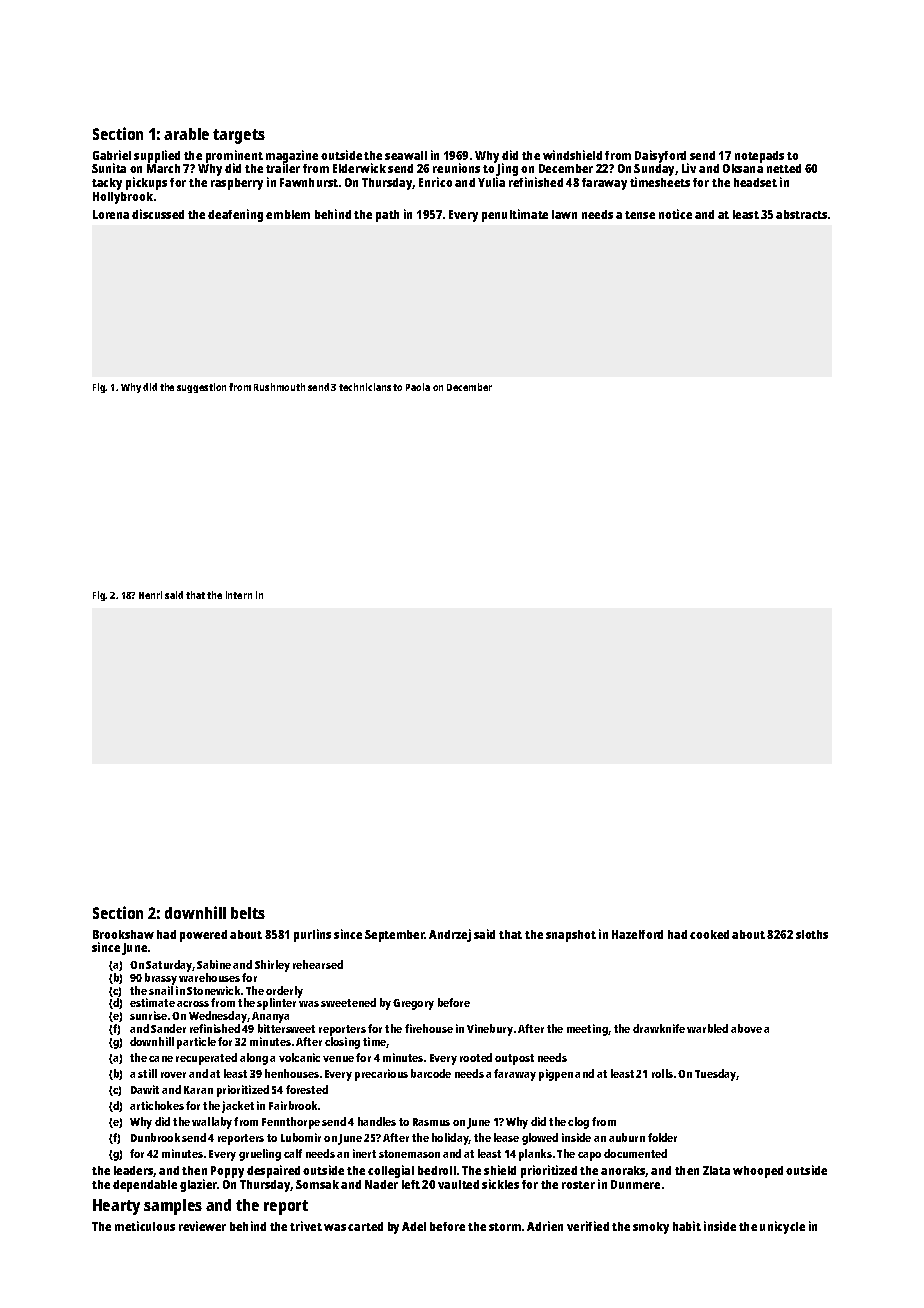  I want to click on sloths, so click(812, 934).
